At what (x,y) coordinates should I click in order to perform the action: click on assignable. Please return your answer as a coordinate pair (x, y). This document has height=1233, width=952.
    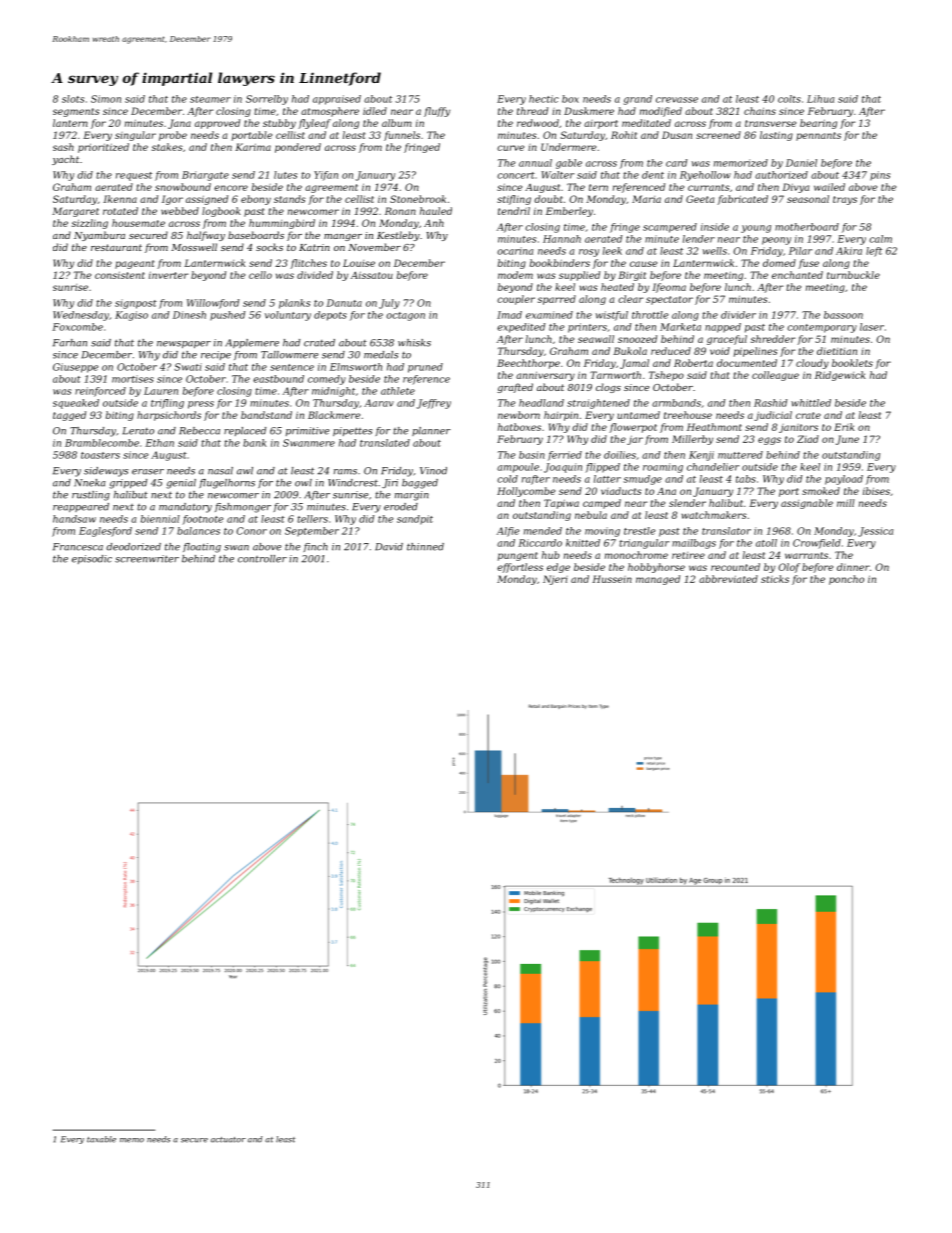
    Looking at the image, I should click on (807, 504).
